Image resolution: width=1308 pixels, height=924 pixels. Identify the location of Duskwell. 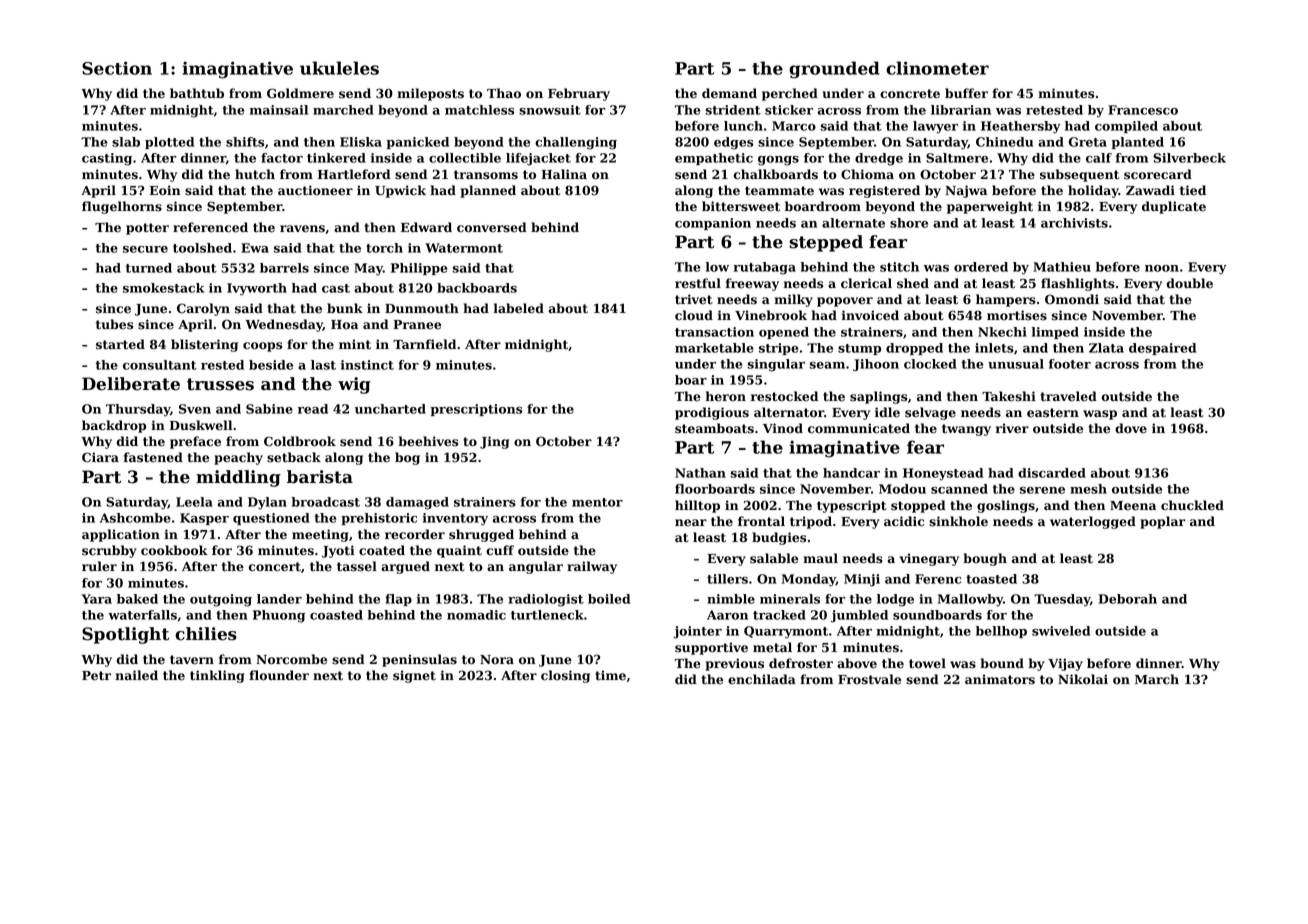
(201, 425).
